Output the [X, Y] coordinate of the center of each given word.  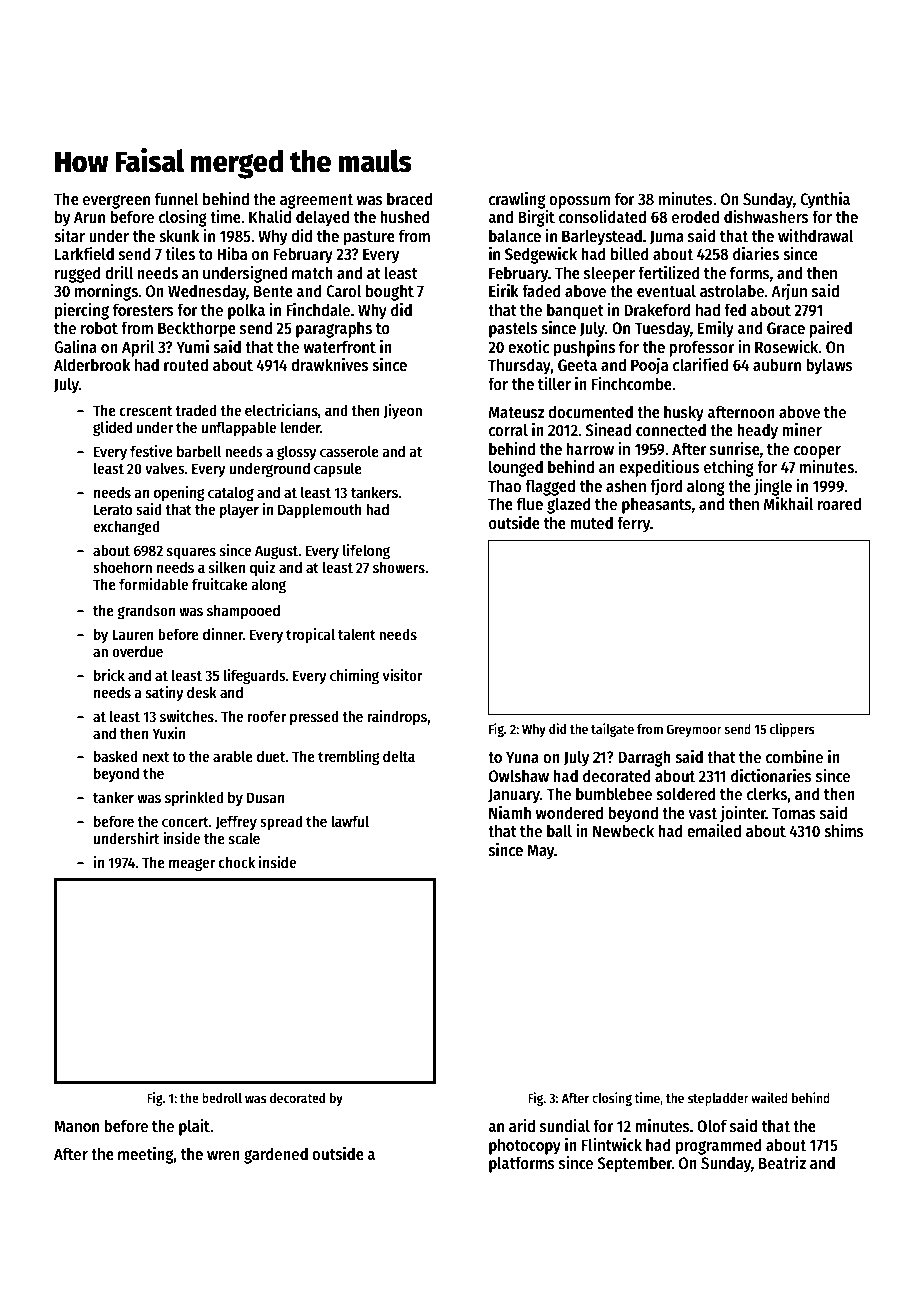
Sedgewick [541, 255]
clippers [792, 730]
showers [399, 567]
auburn [777, 365]
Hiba [232, 254]
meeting [146, 1155]
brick [109, 675]
